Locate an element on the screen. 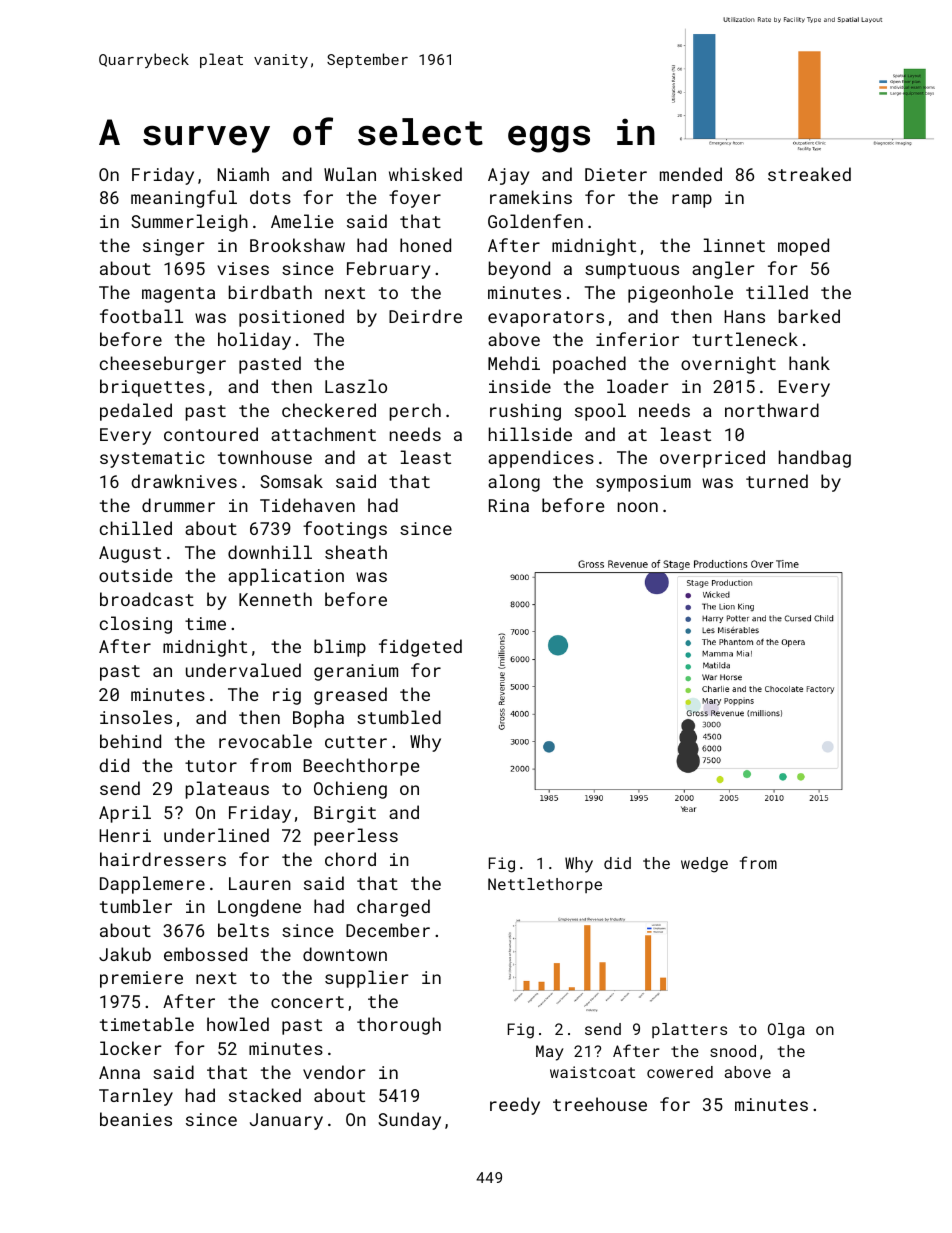  systematic is located at coordinates (152, 459).
